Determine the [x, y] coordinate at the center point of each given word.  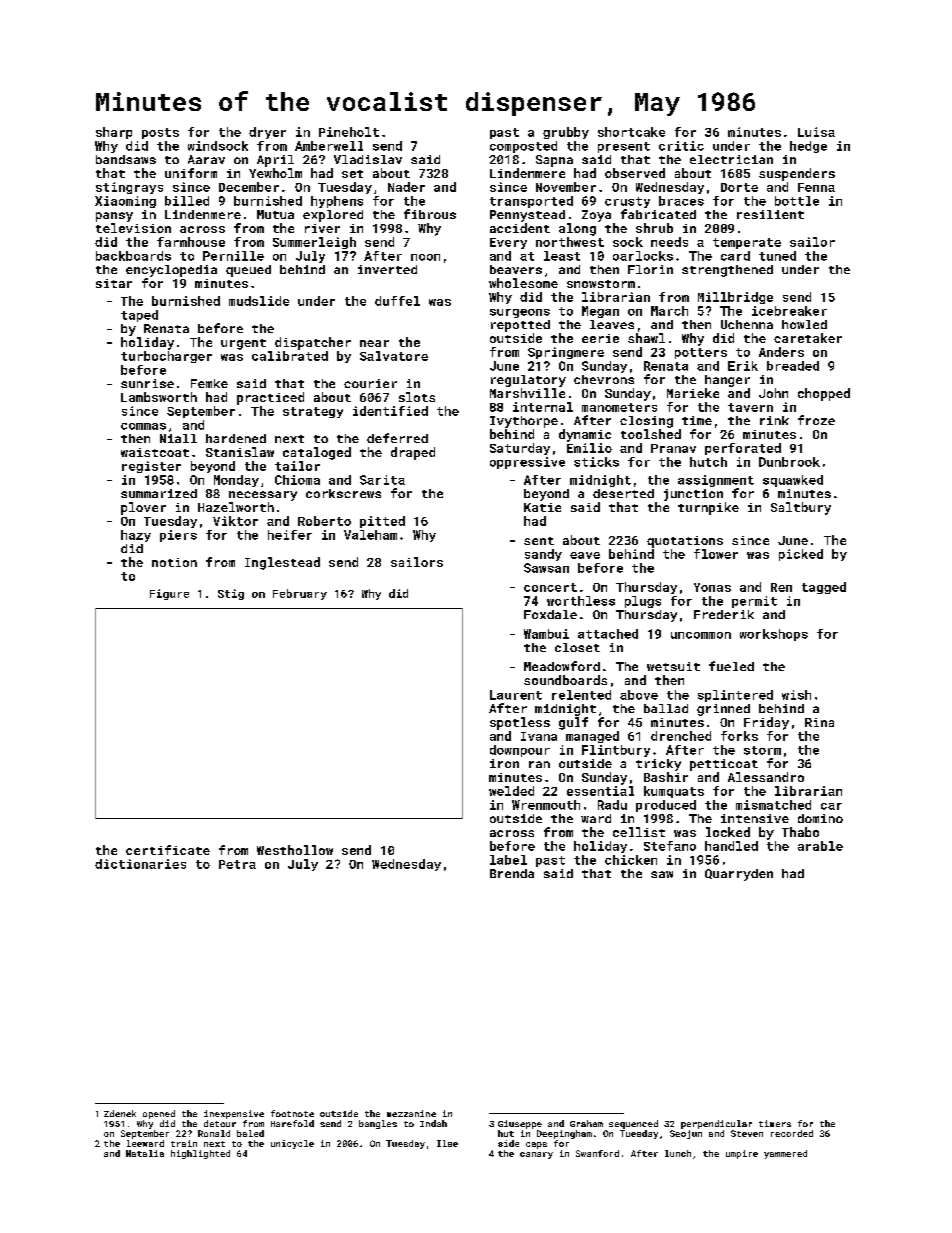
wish [796, 695]
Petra [237, 864]
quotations [685, 542]
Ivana [539, 736]
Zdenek [120, 1113]
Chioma [297, 480]
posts [160, 133]
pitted [382, 522]
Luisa [816, 132]
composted [523, 147]
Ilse [447, 1143]
